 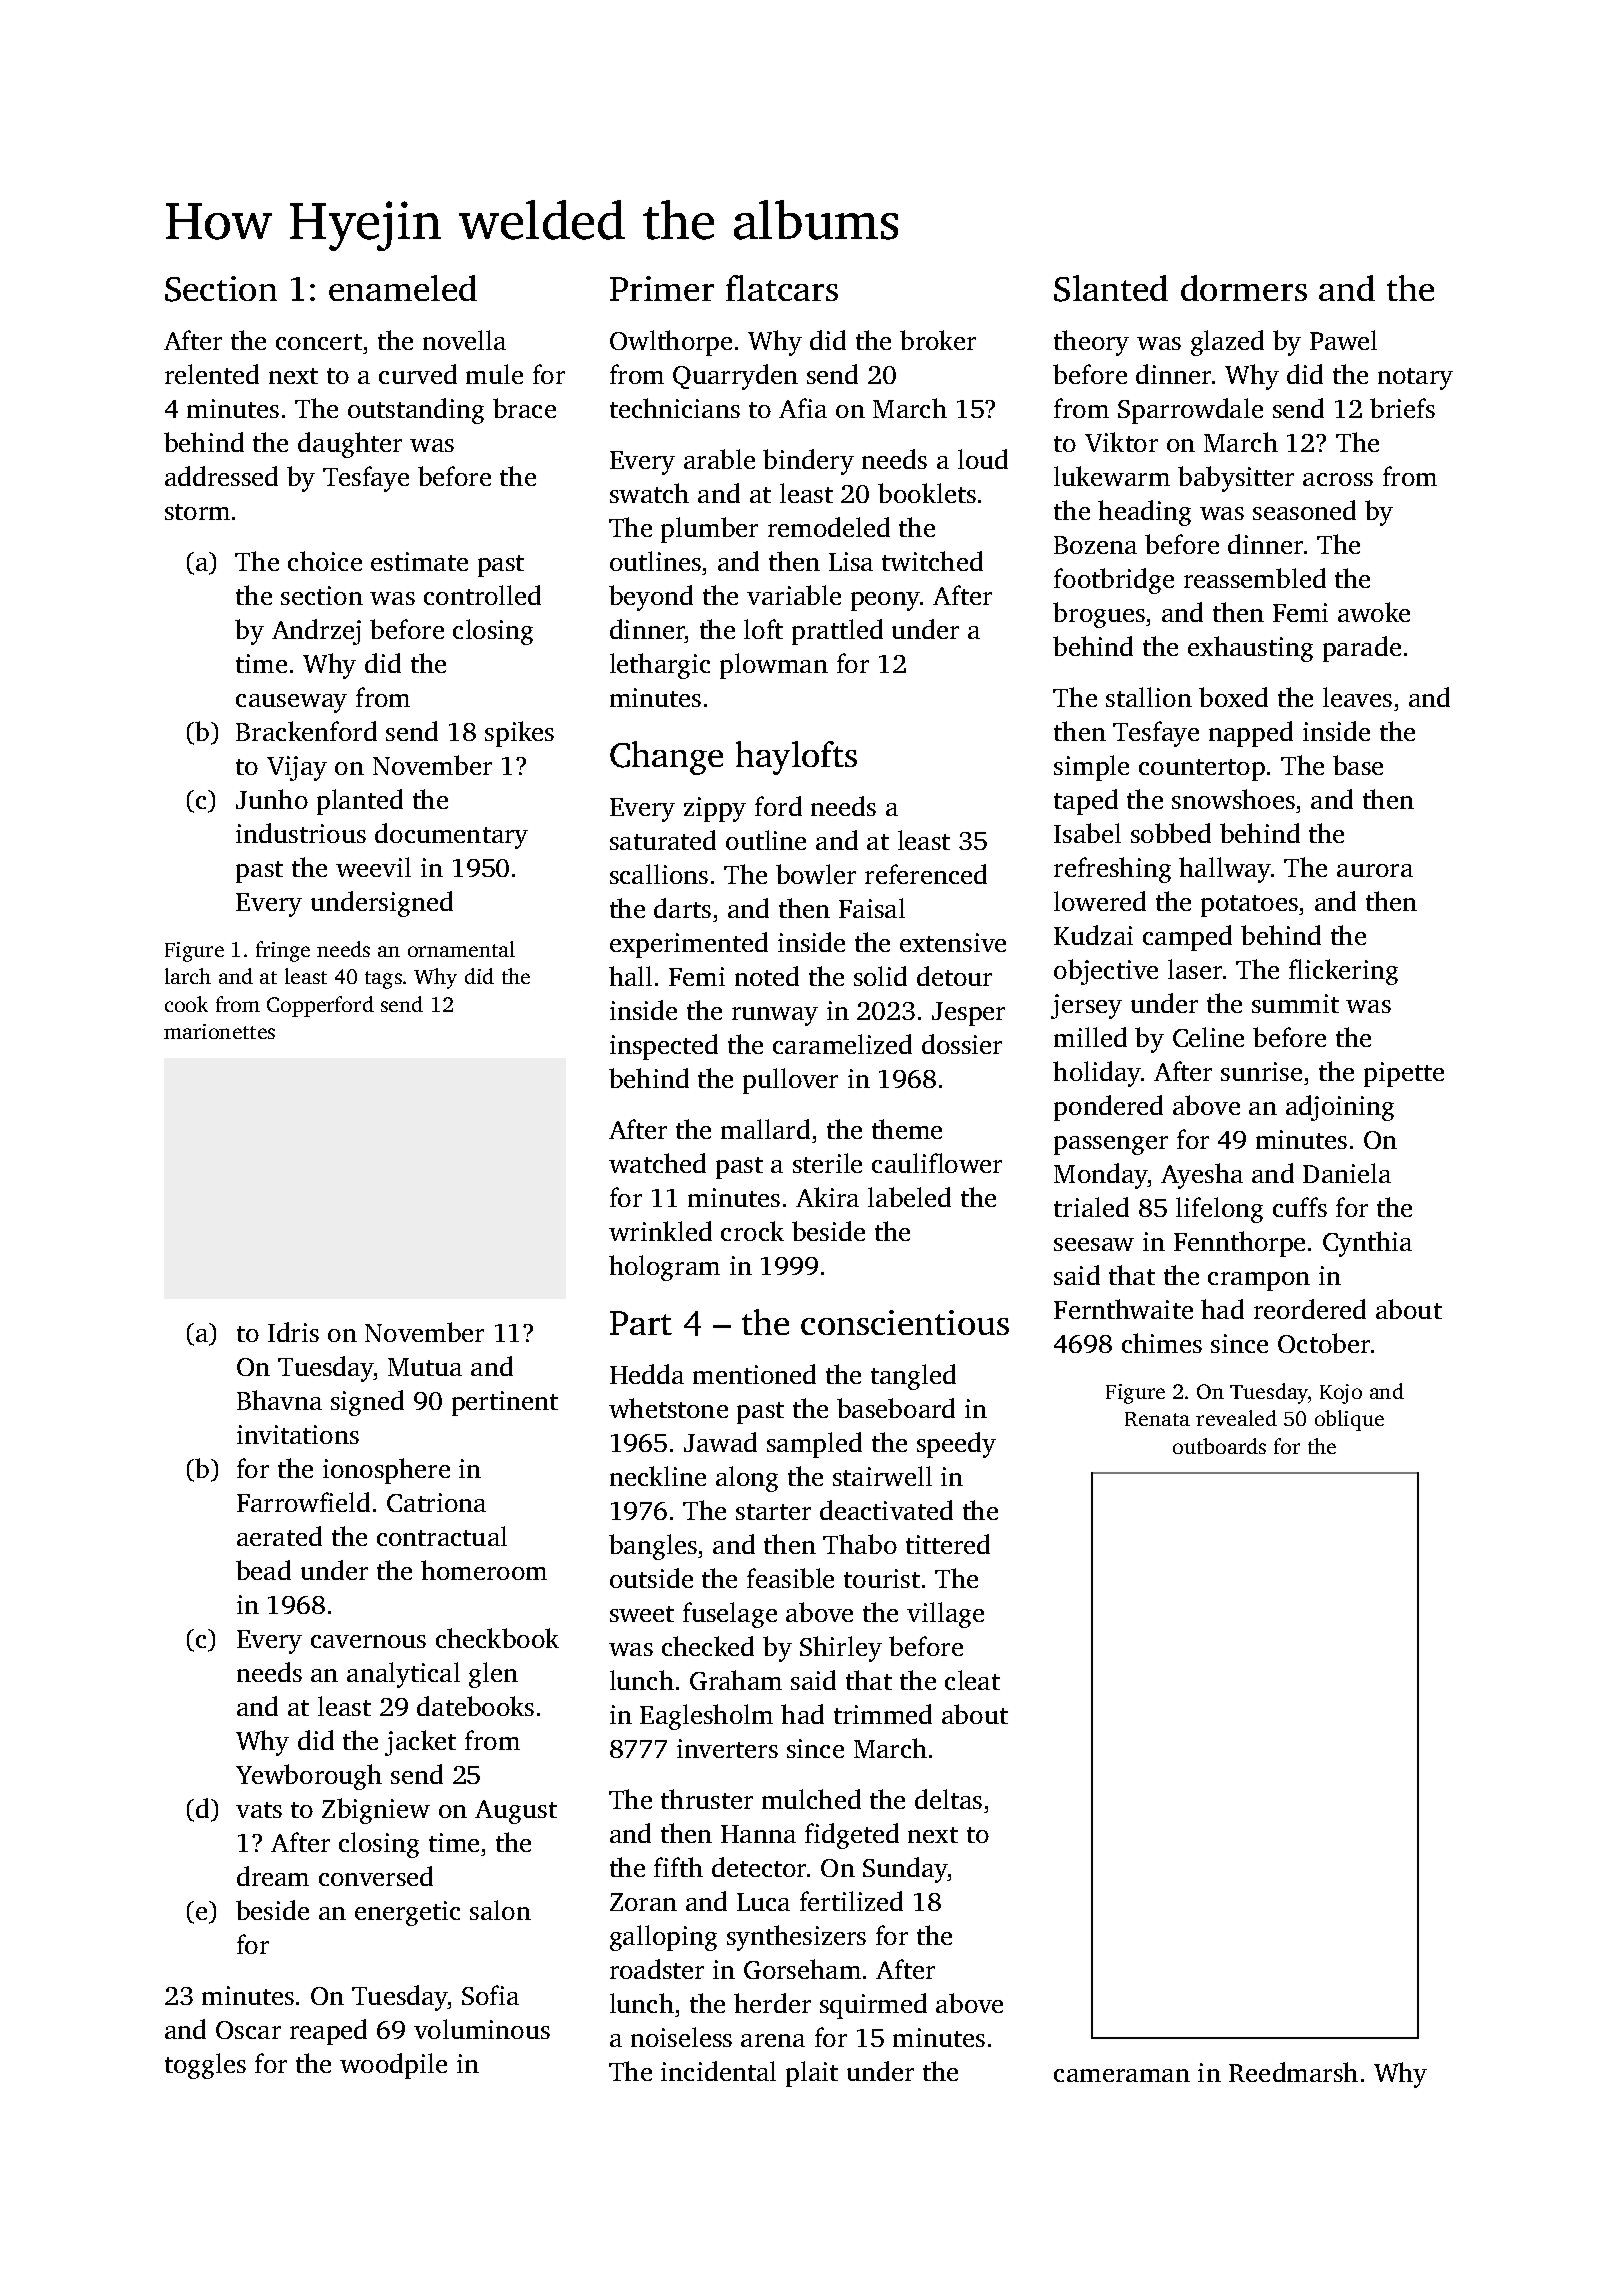 What do you see at coordinates (1219, 1446) in the image?
I see `outboards` at bounding box center [1219, 1446].
